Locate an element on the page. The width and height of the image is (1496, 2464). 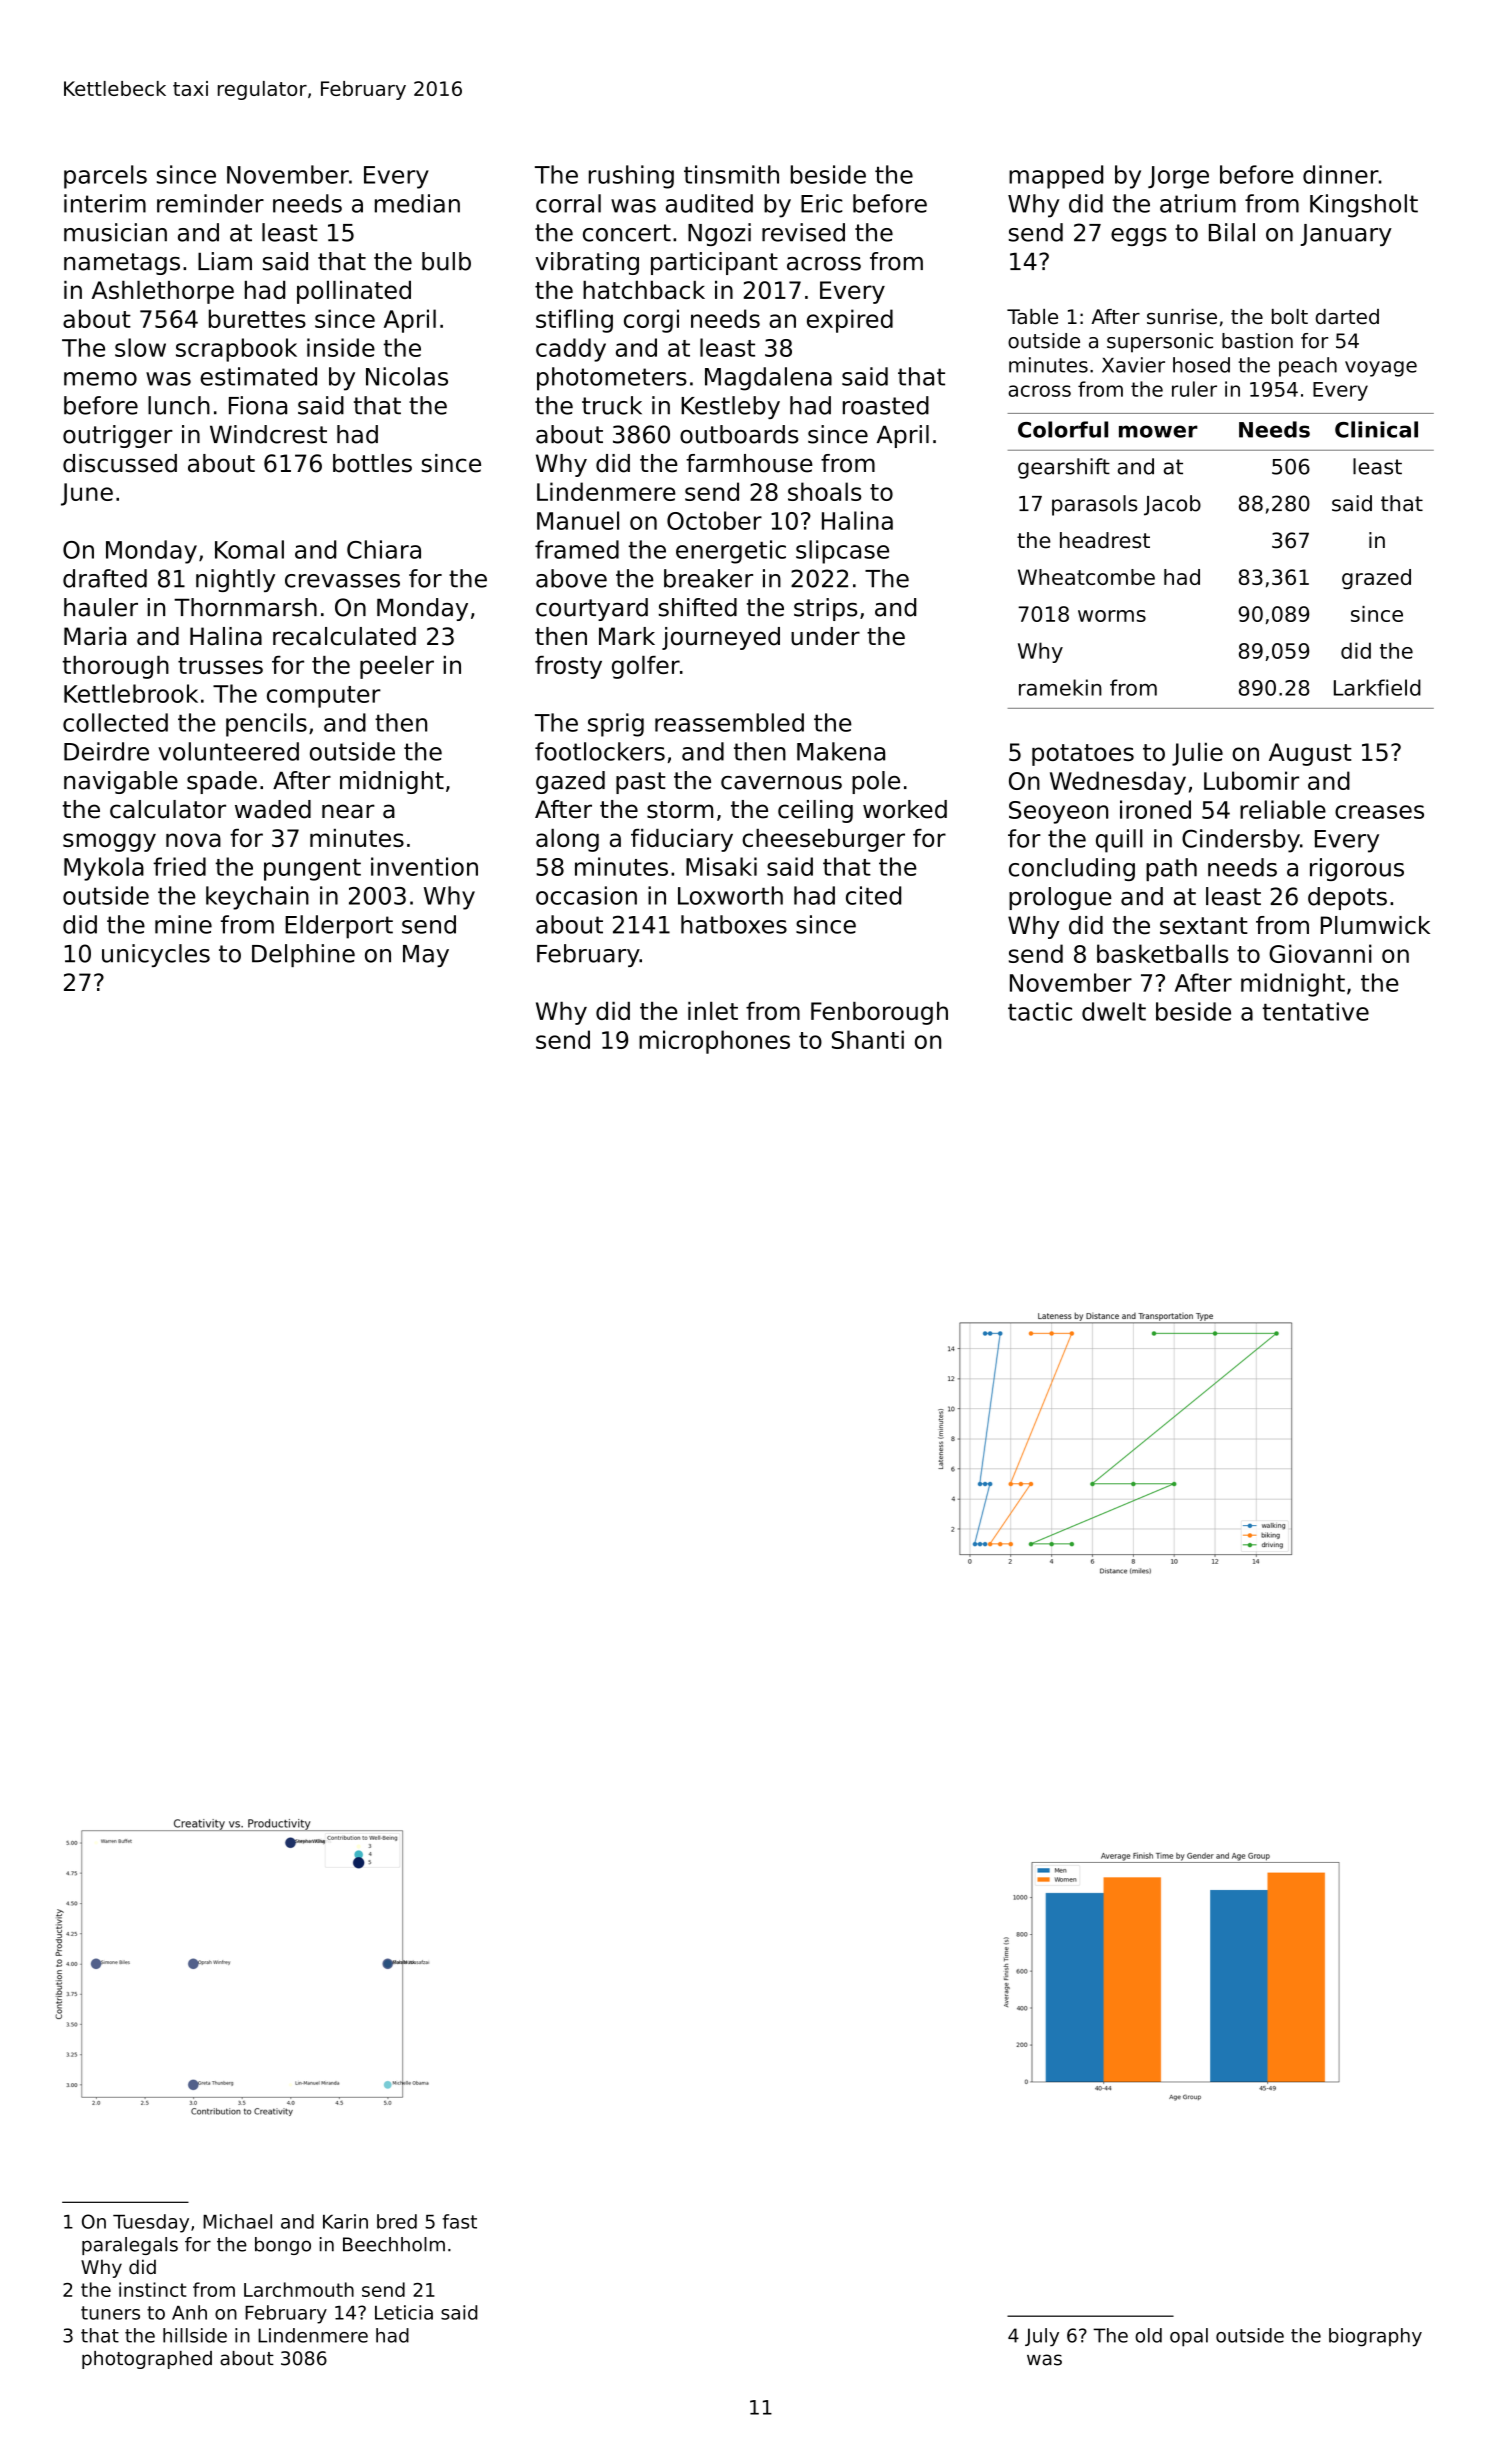
opal is located at coordinates (1189, 2337).
